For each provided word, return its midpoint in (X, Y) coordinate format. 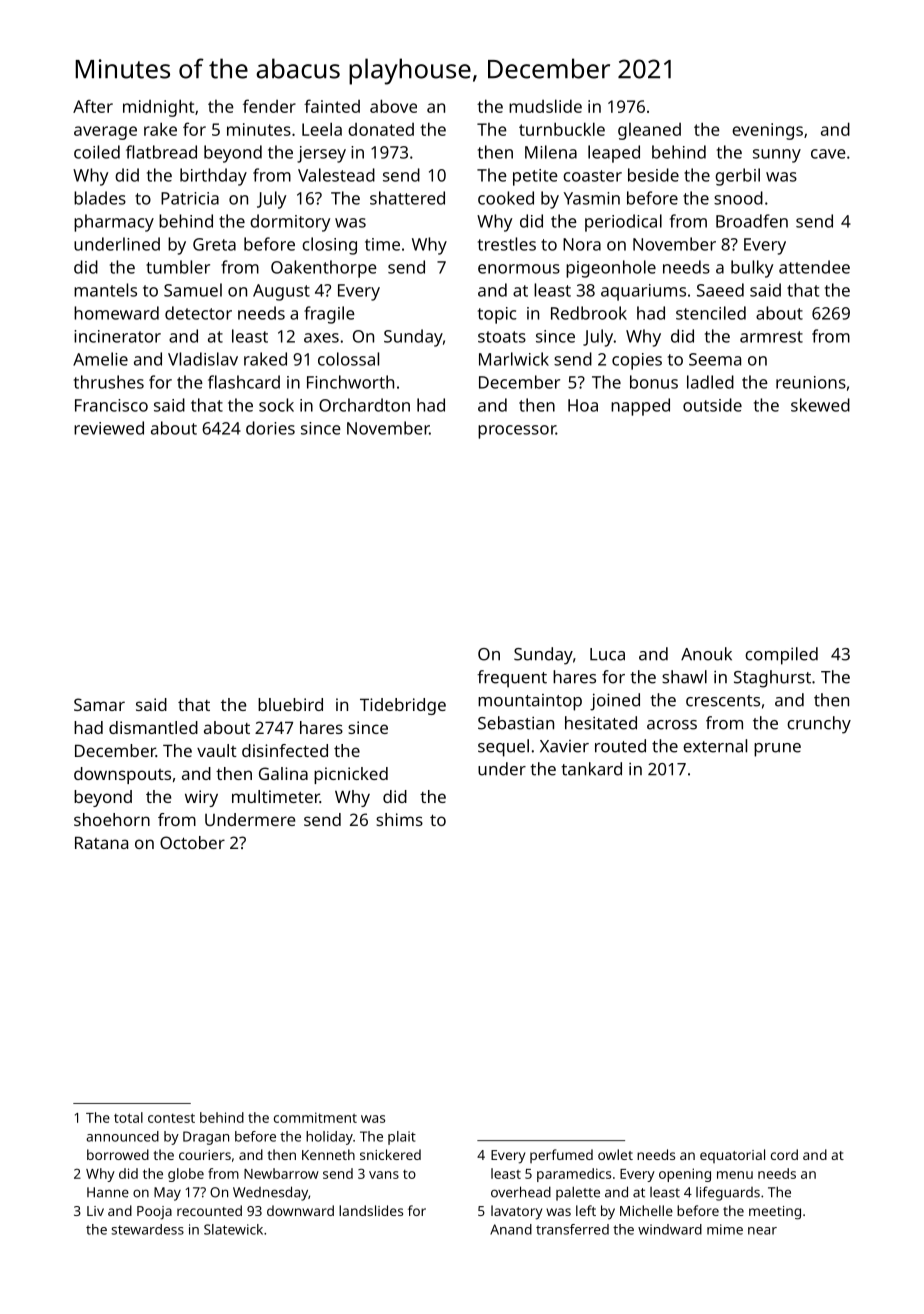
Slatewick (233, 1229)
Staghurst (772, 679)
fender (269, 106)
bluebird (290, 704)
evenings (767, 131)
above (393, 106)
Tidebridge (403, 706)
